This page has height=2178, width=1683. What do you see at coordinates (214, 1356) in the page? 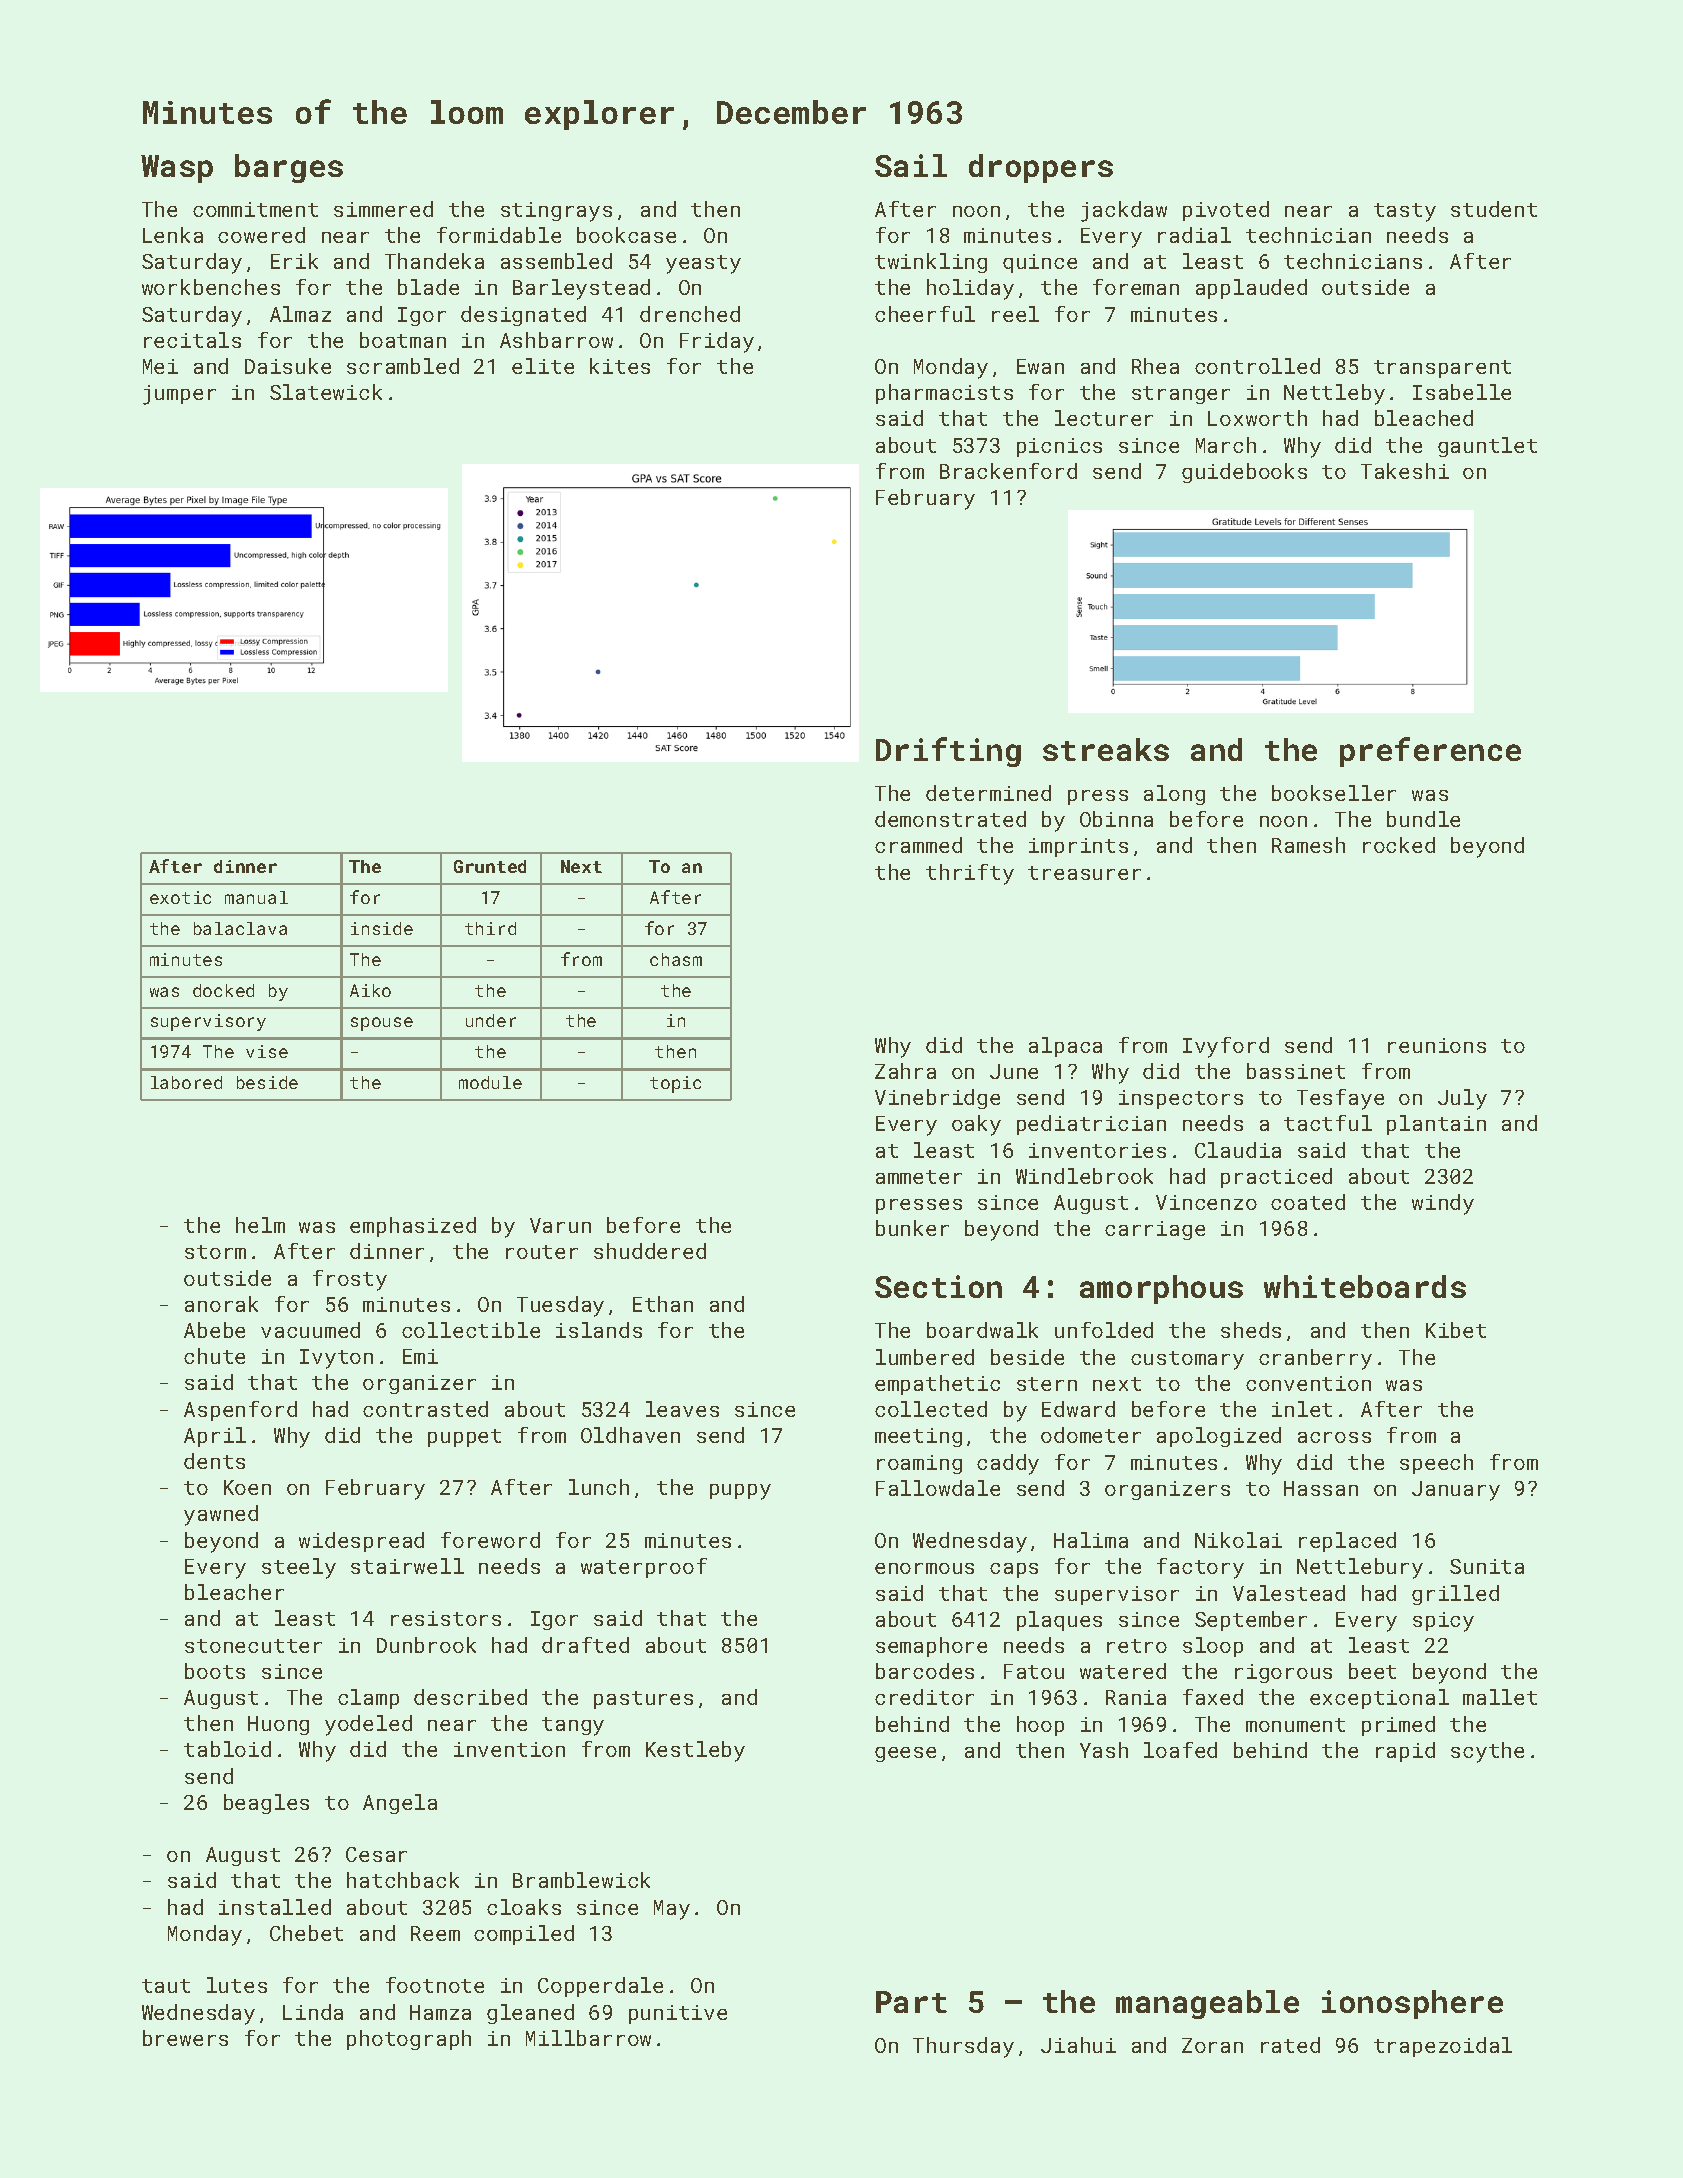
I see `chute` at bounding box center [214, 1356].
